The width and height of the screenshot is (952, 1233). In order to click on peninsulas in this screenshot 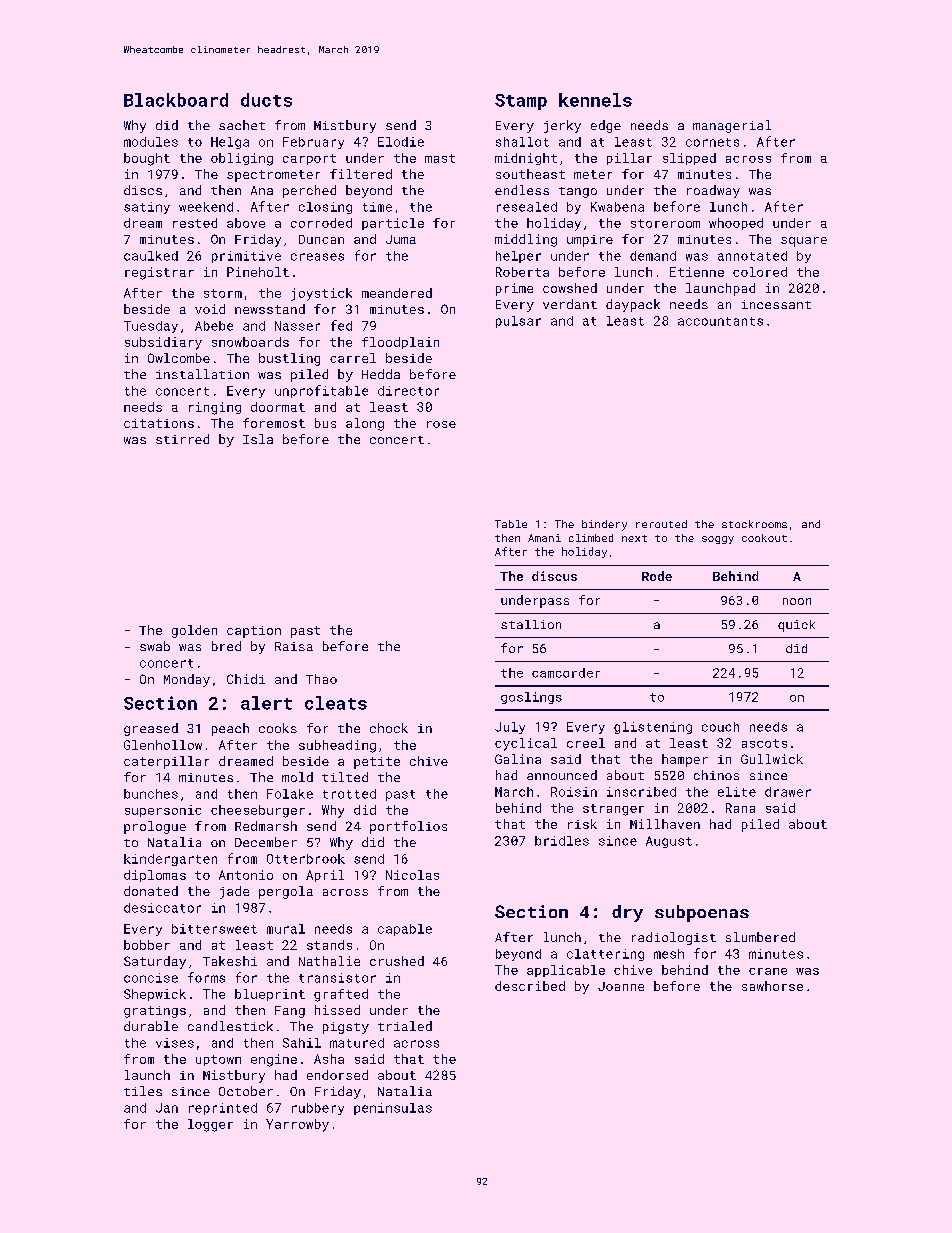, I will do `click(393, 1109)`.
